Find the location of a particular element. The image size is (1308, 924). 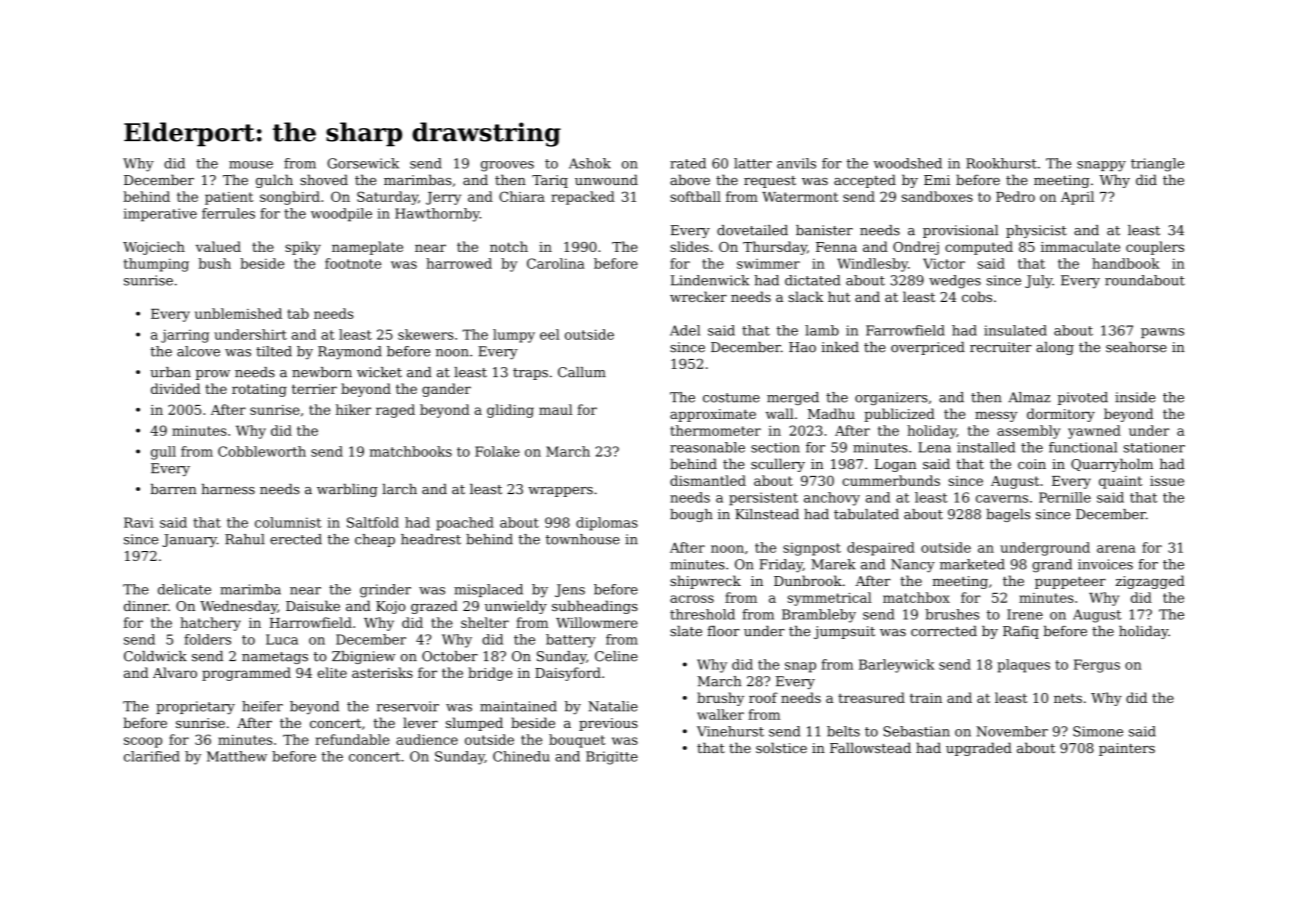

woodpile is located at coordinates (341, 215).
